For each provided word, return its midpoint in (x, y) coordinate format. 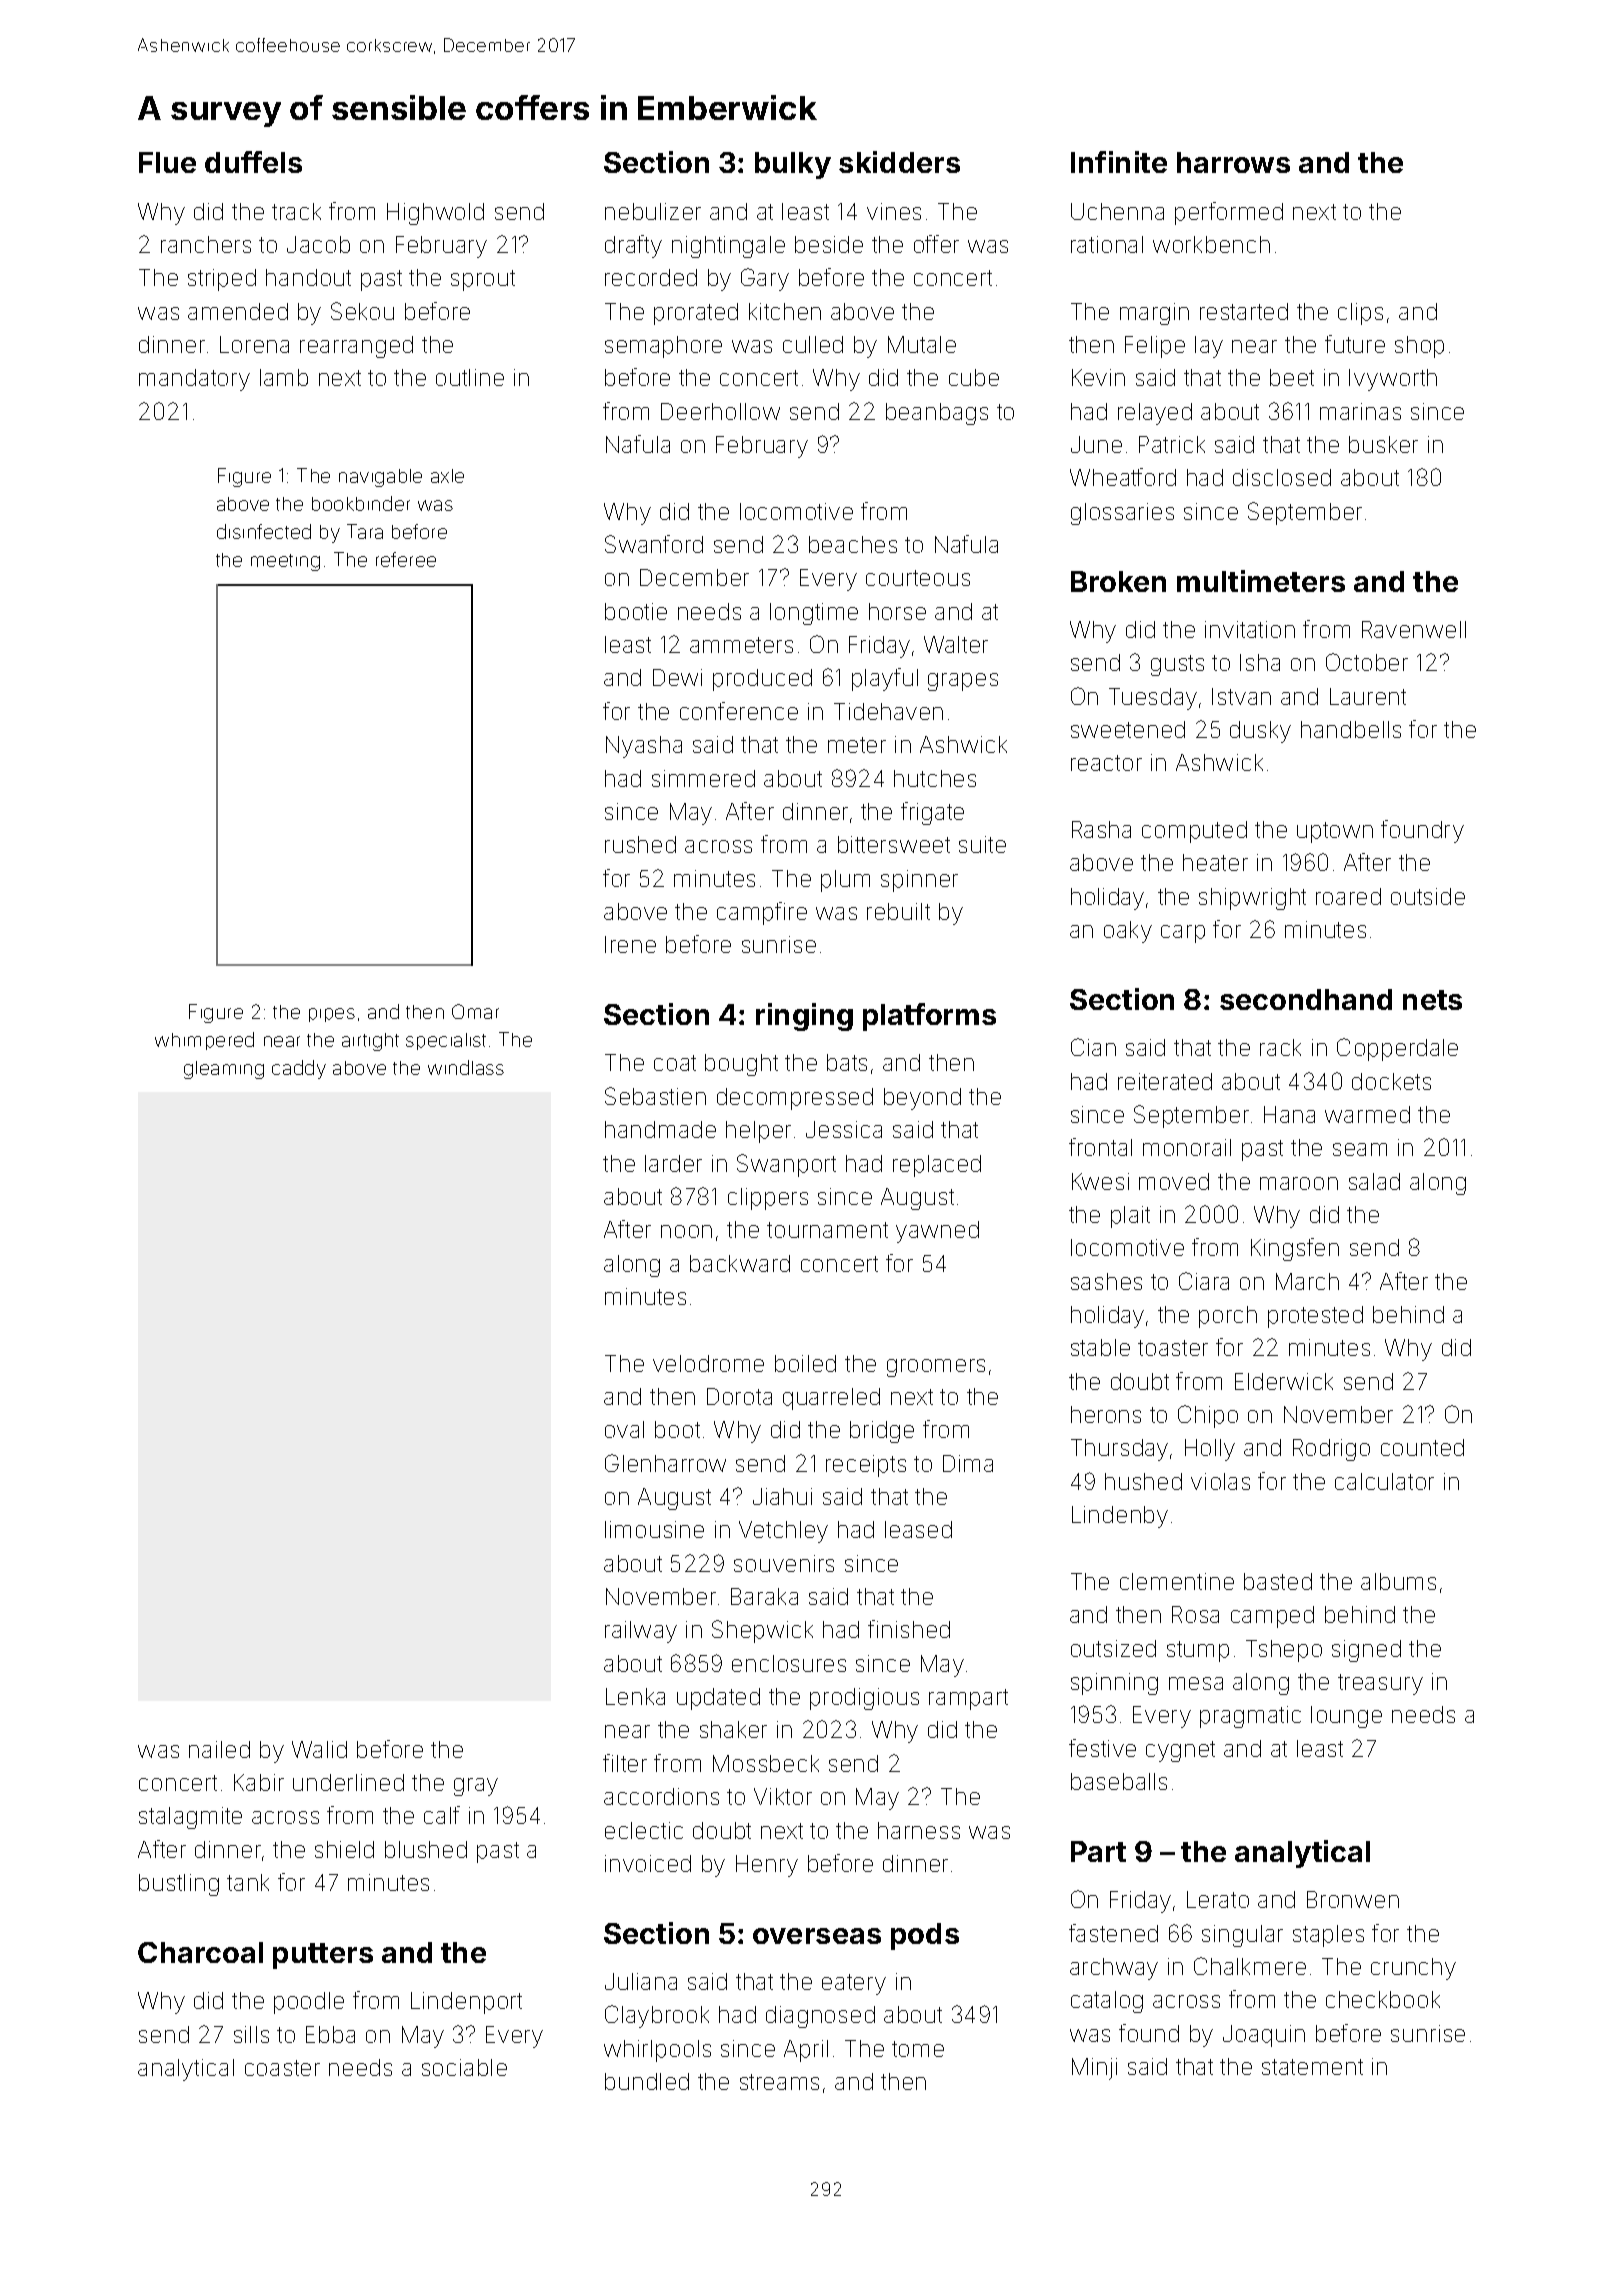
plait (1130, 1217)
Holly (1210, 1450)
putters (323, 1956)
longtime (814, 614)
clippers (768, 1199)
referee (406, 559)
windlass (466, 1067)
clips (1360, 314)
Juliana (641, 1981)
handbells (1351, 729)
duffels (253, 162)
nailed (219, 1749)
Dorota (739, 1396)
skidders (899, 162)
